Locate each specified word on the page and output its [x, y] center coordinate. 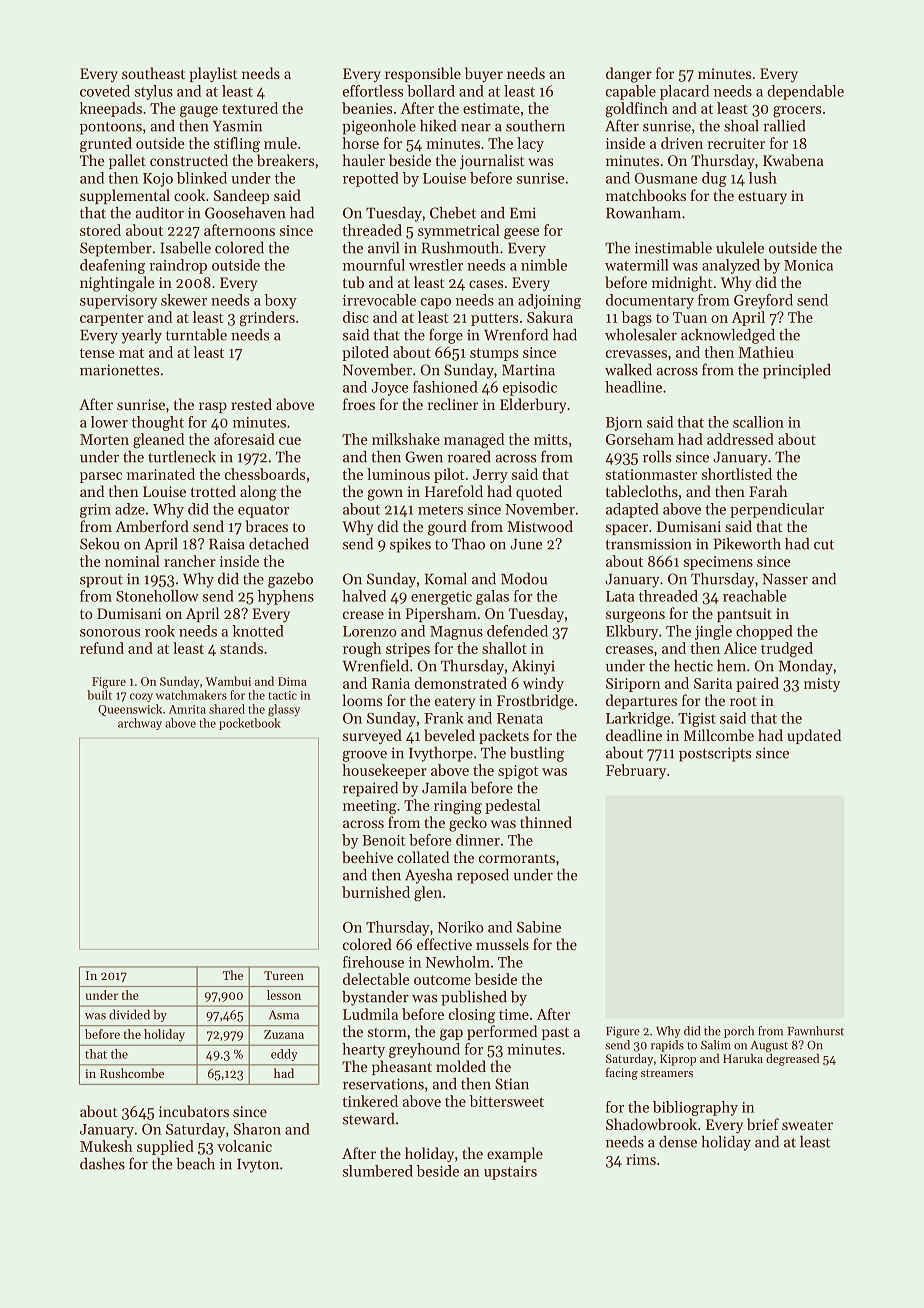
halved [364, 596]
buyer [484, 74]
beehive [367, 857]
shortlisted [737, 474]
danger [629, 75]
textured [250, 108]
